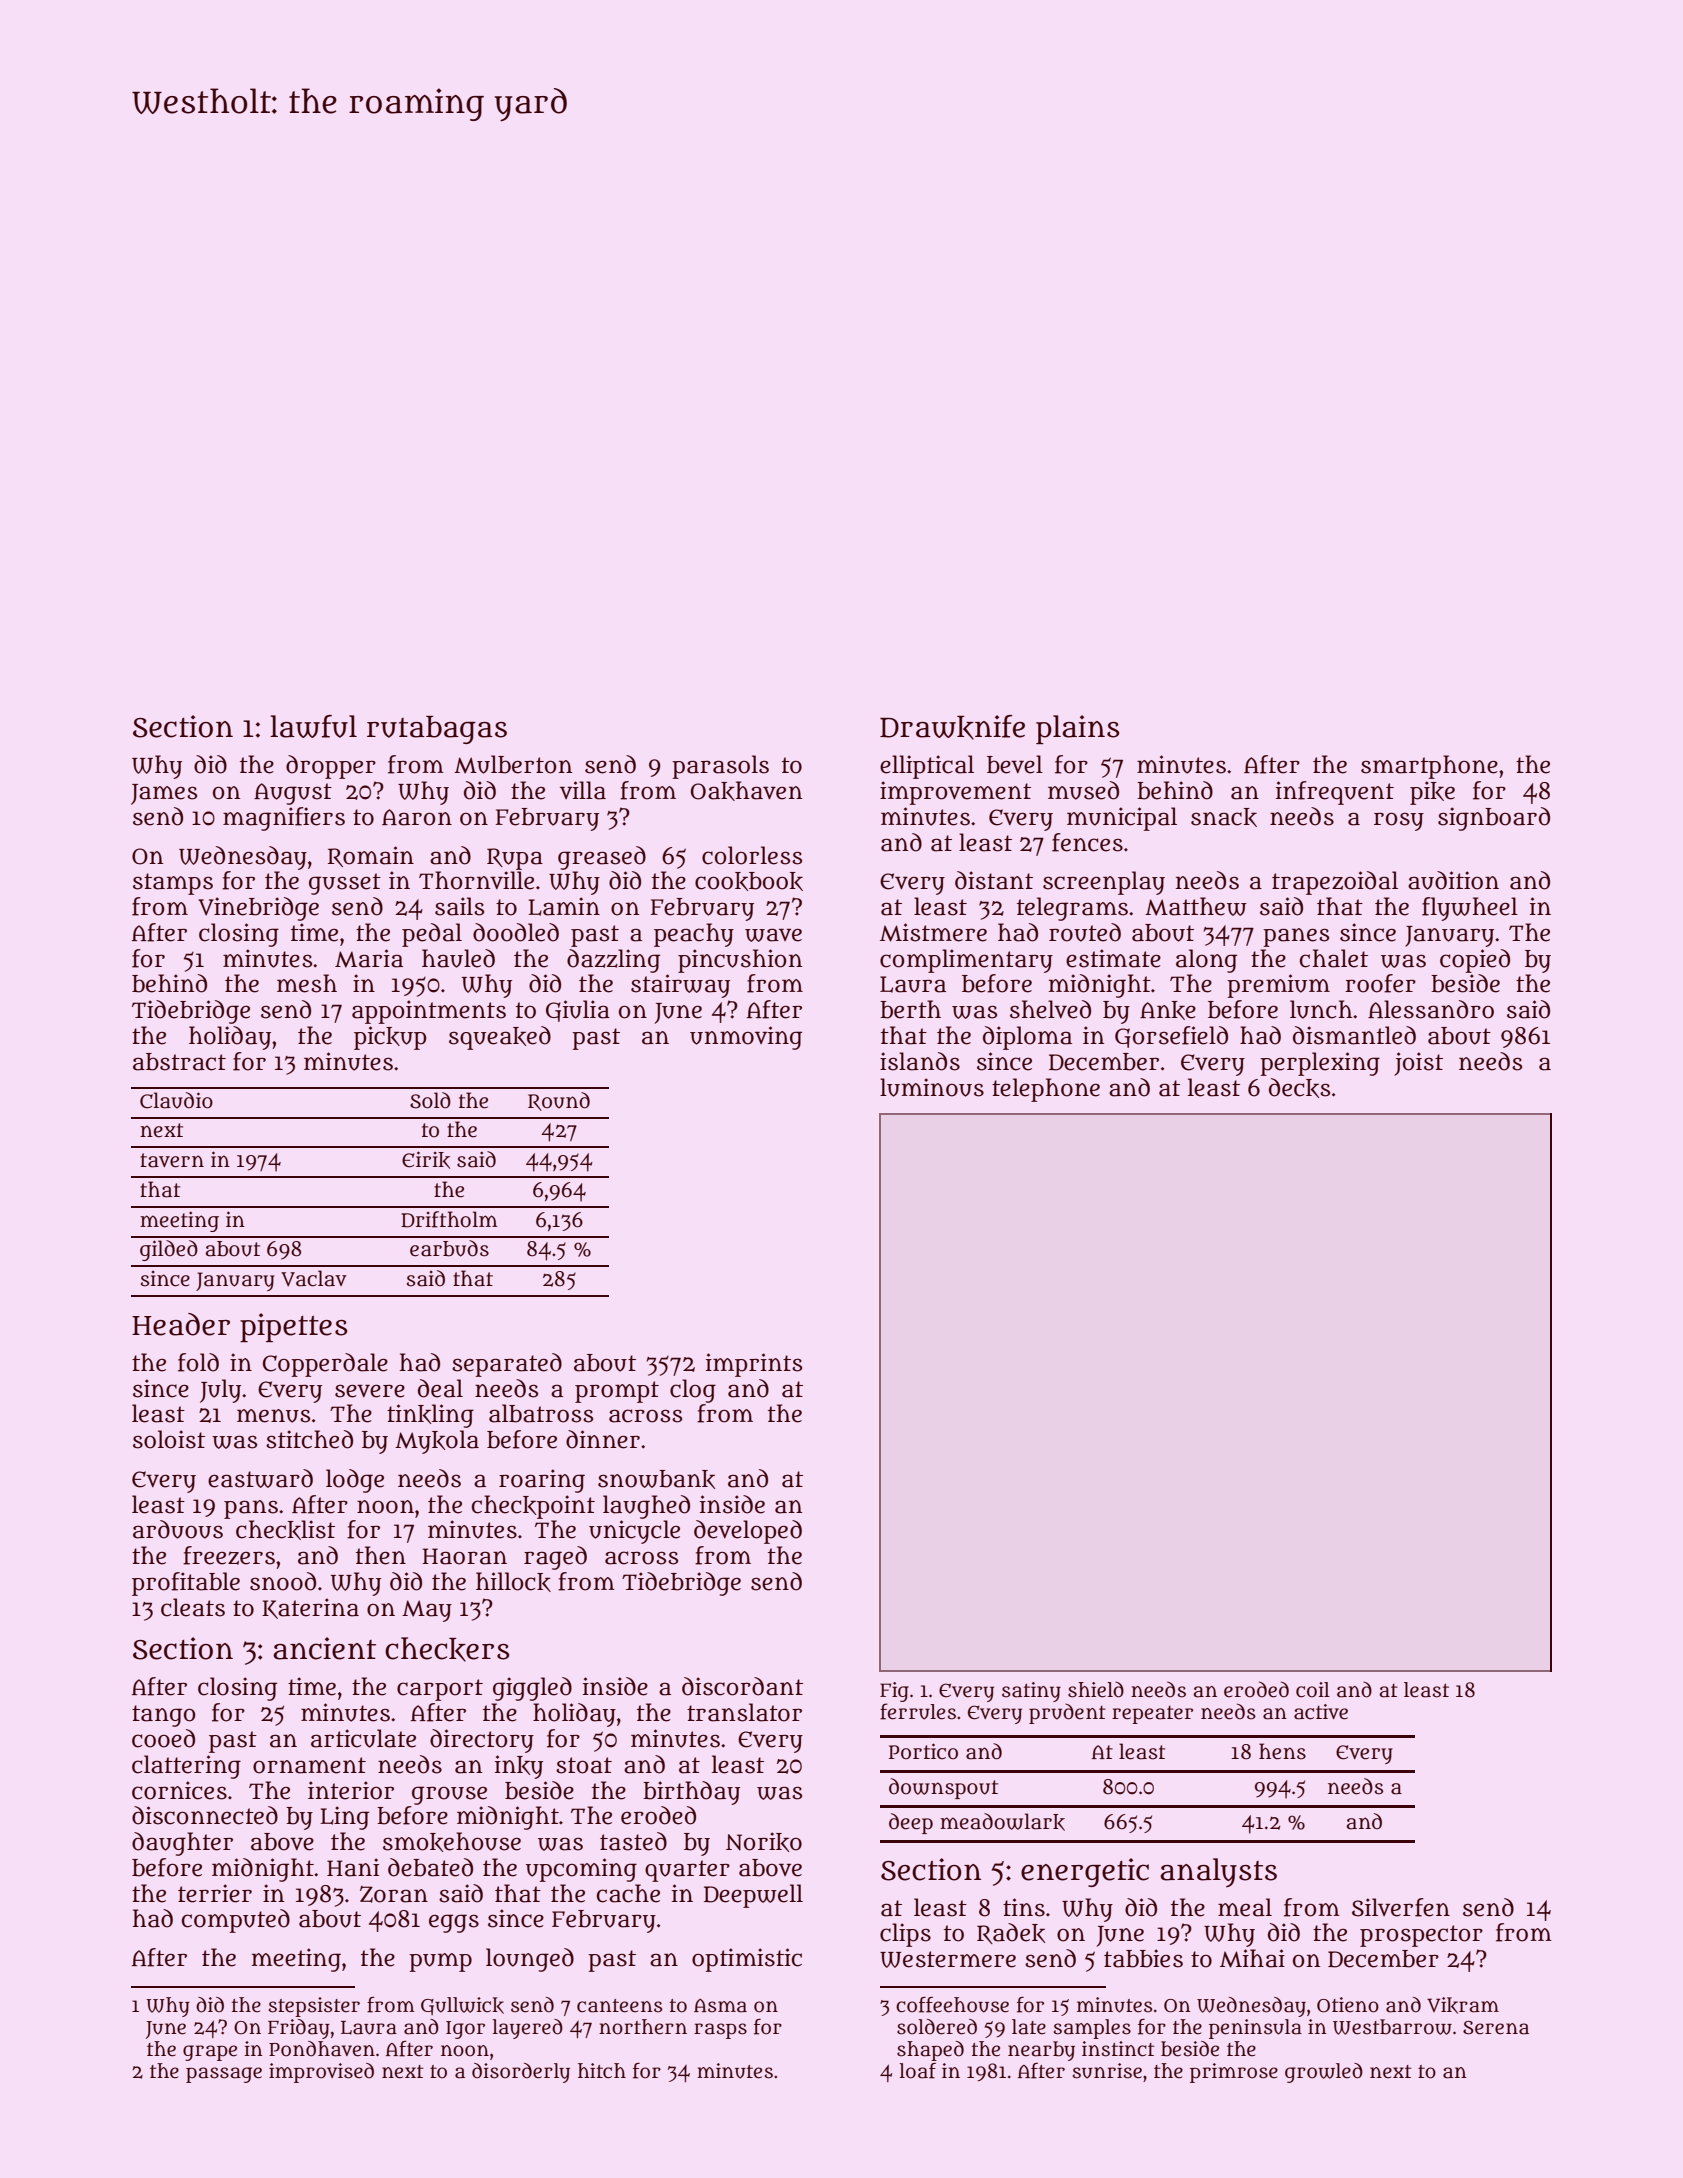  I want to click on tavern, so click(172, 1160).
